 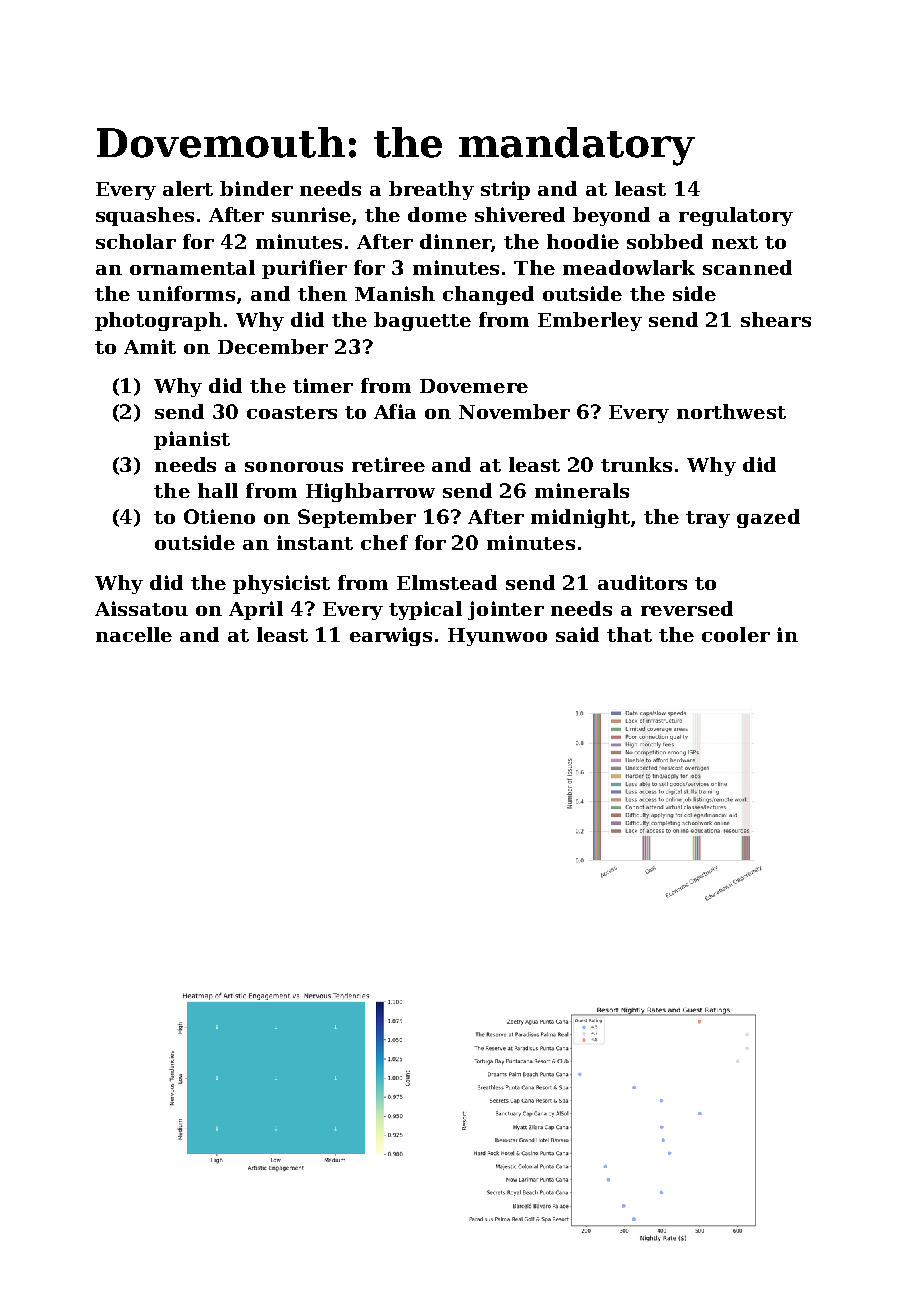 I want to click on cooler, so click(x=736, y=634).
